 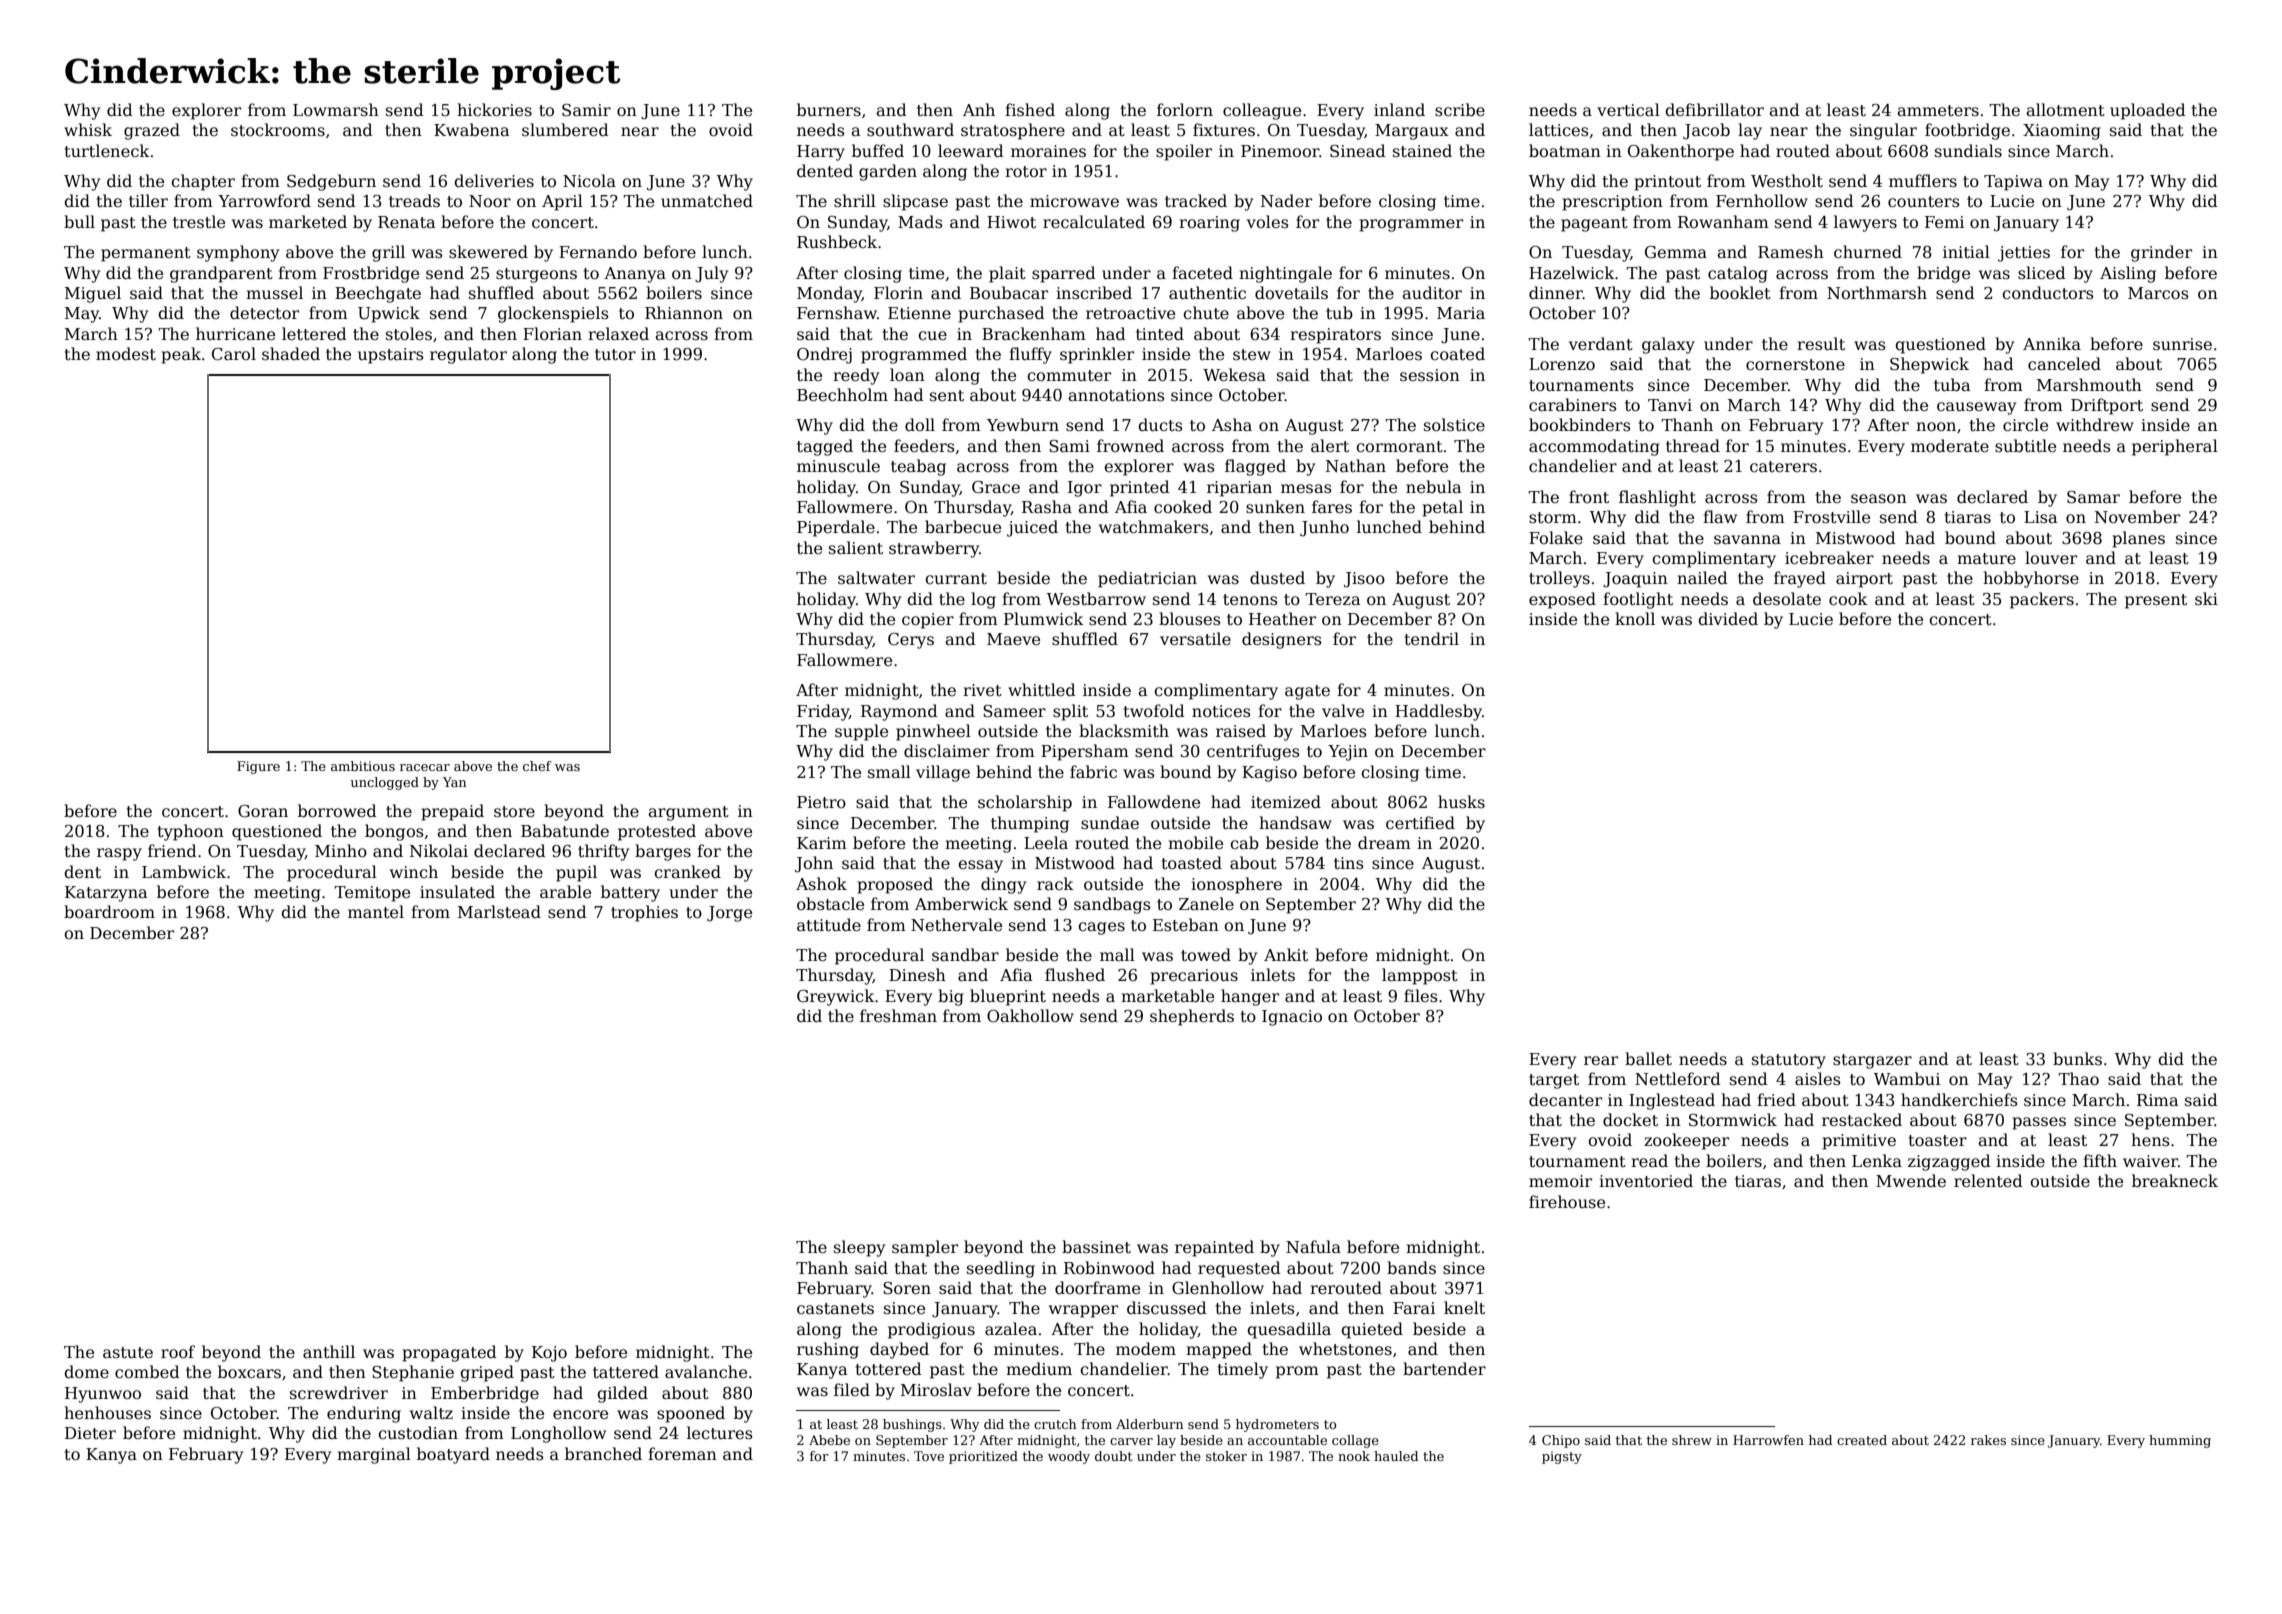 I want to click on grazed, so click(x=152, y=131).
